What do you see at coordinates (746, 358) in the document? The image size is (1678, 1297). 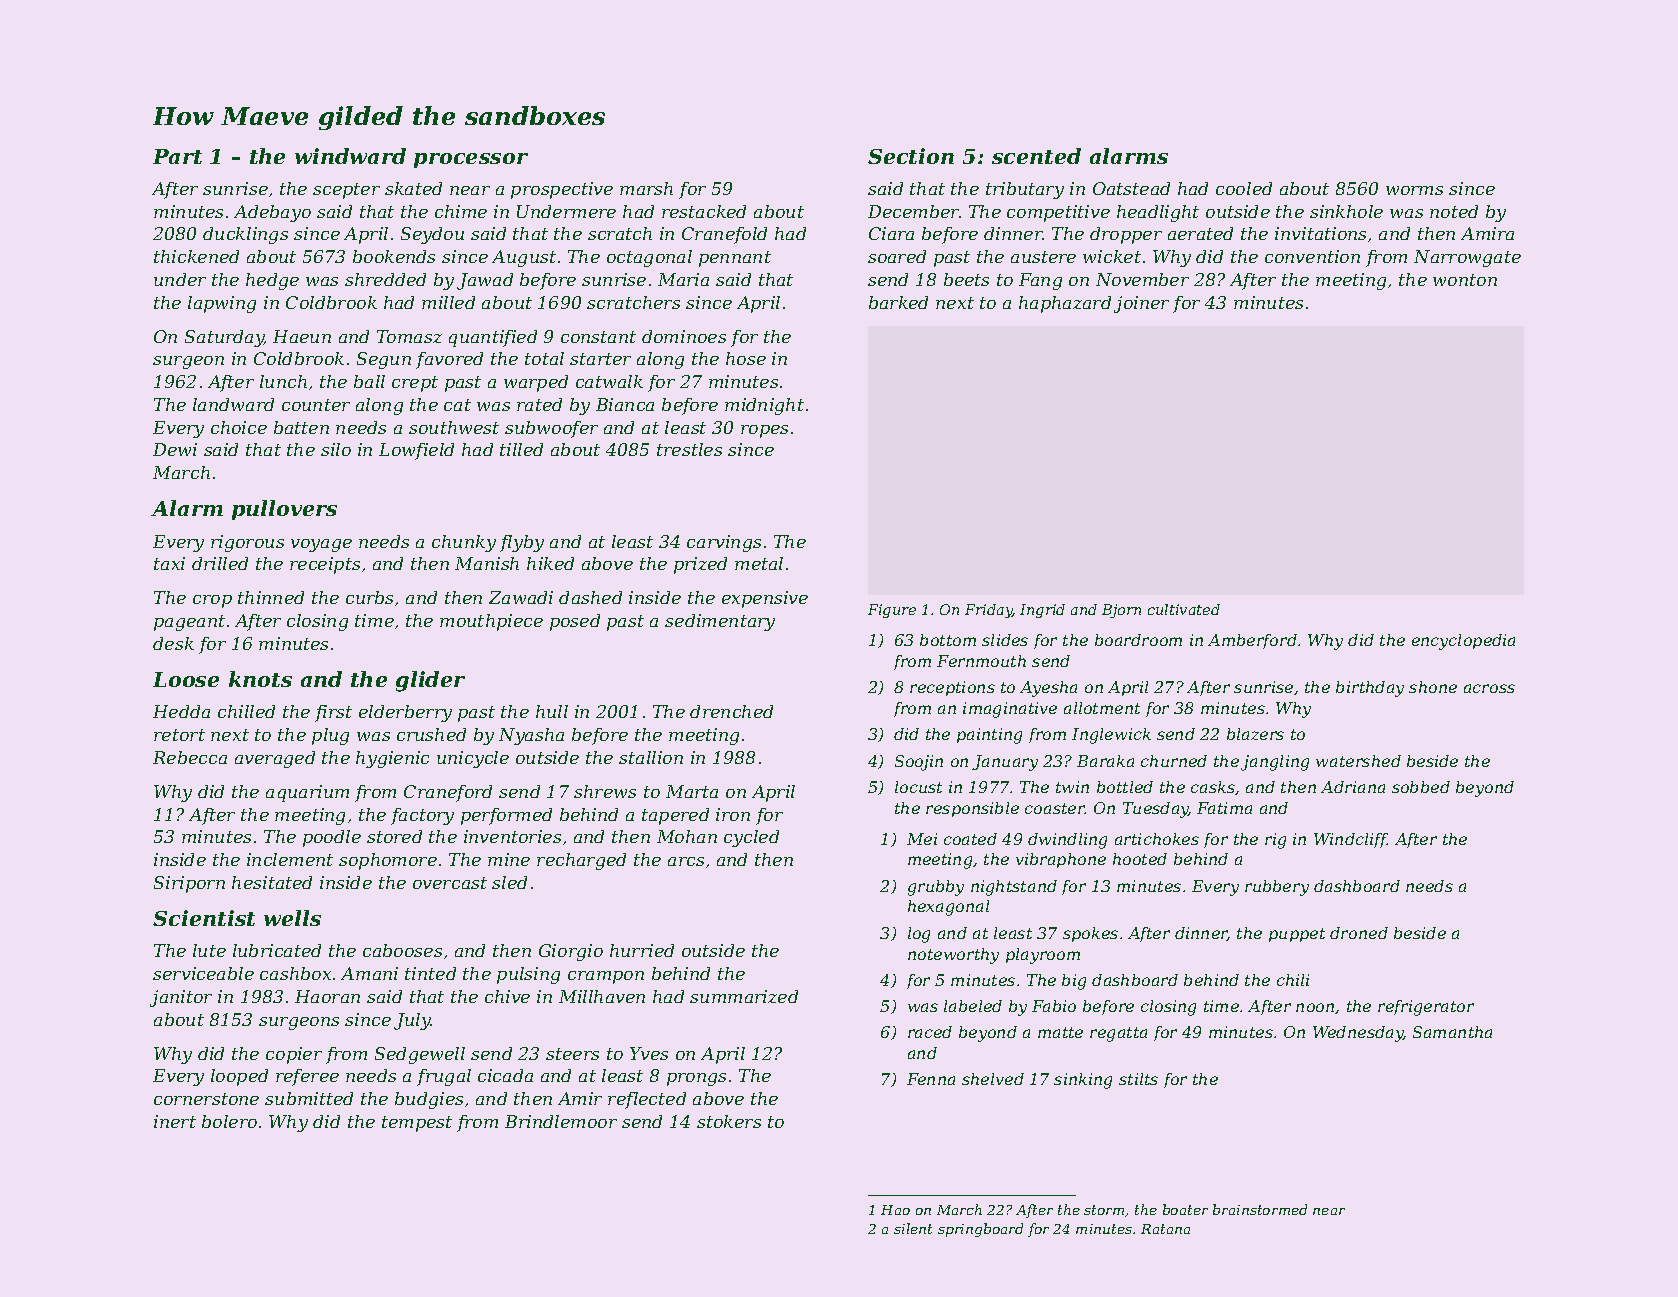 I see `hose` at bounding box center [746, 358].
